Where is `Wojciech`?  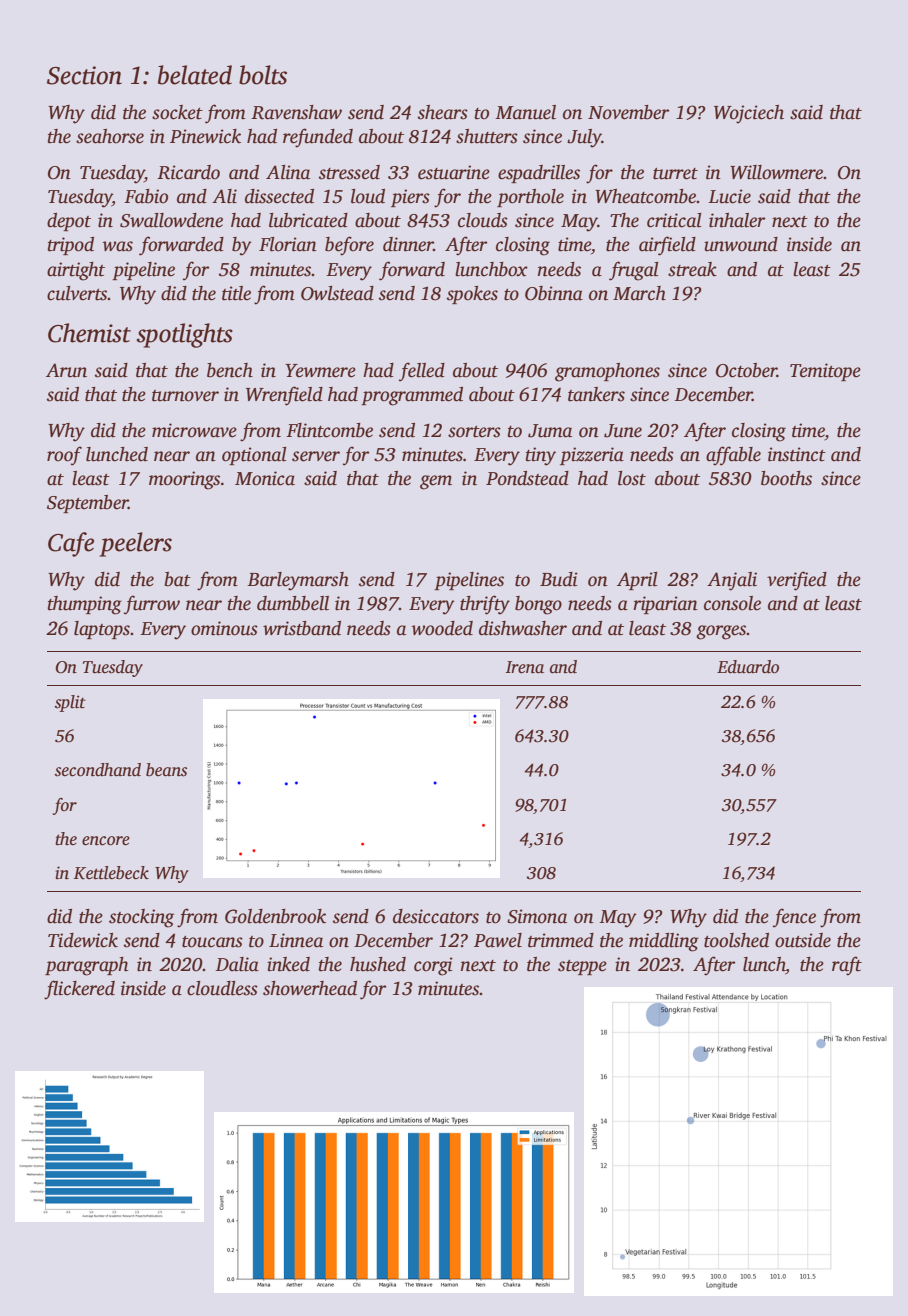
Wojciech is located at coordinates (749, 114).
